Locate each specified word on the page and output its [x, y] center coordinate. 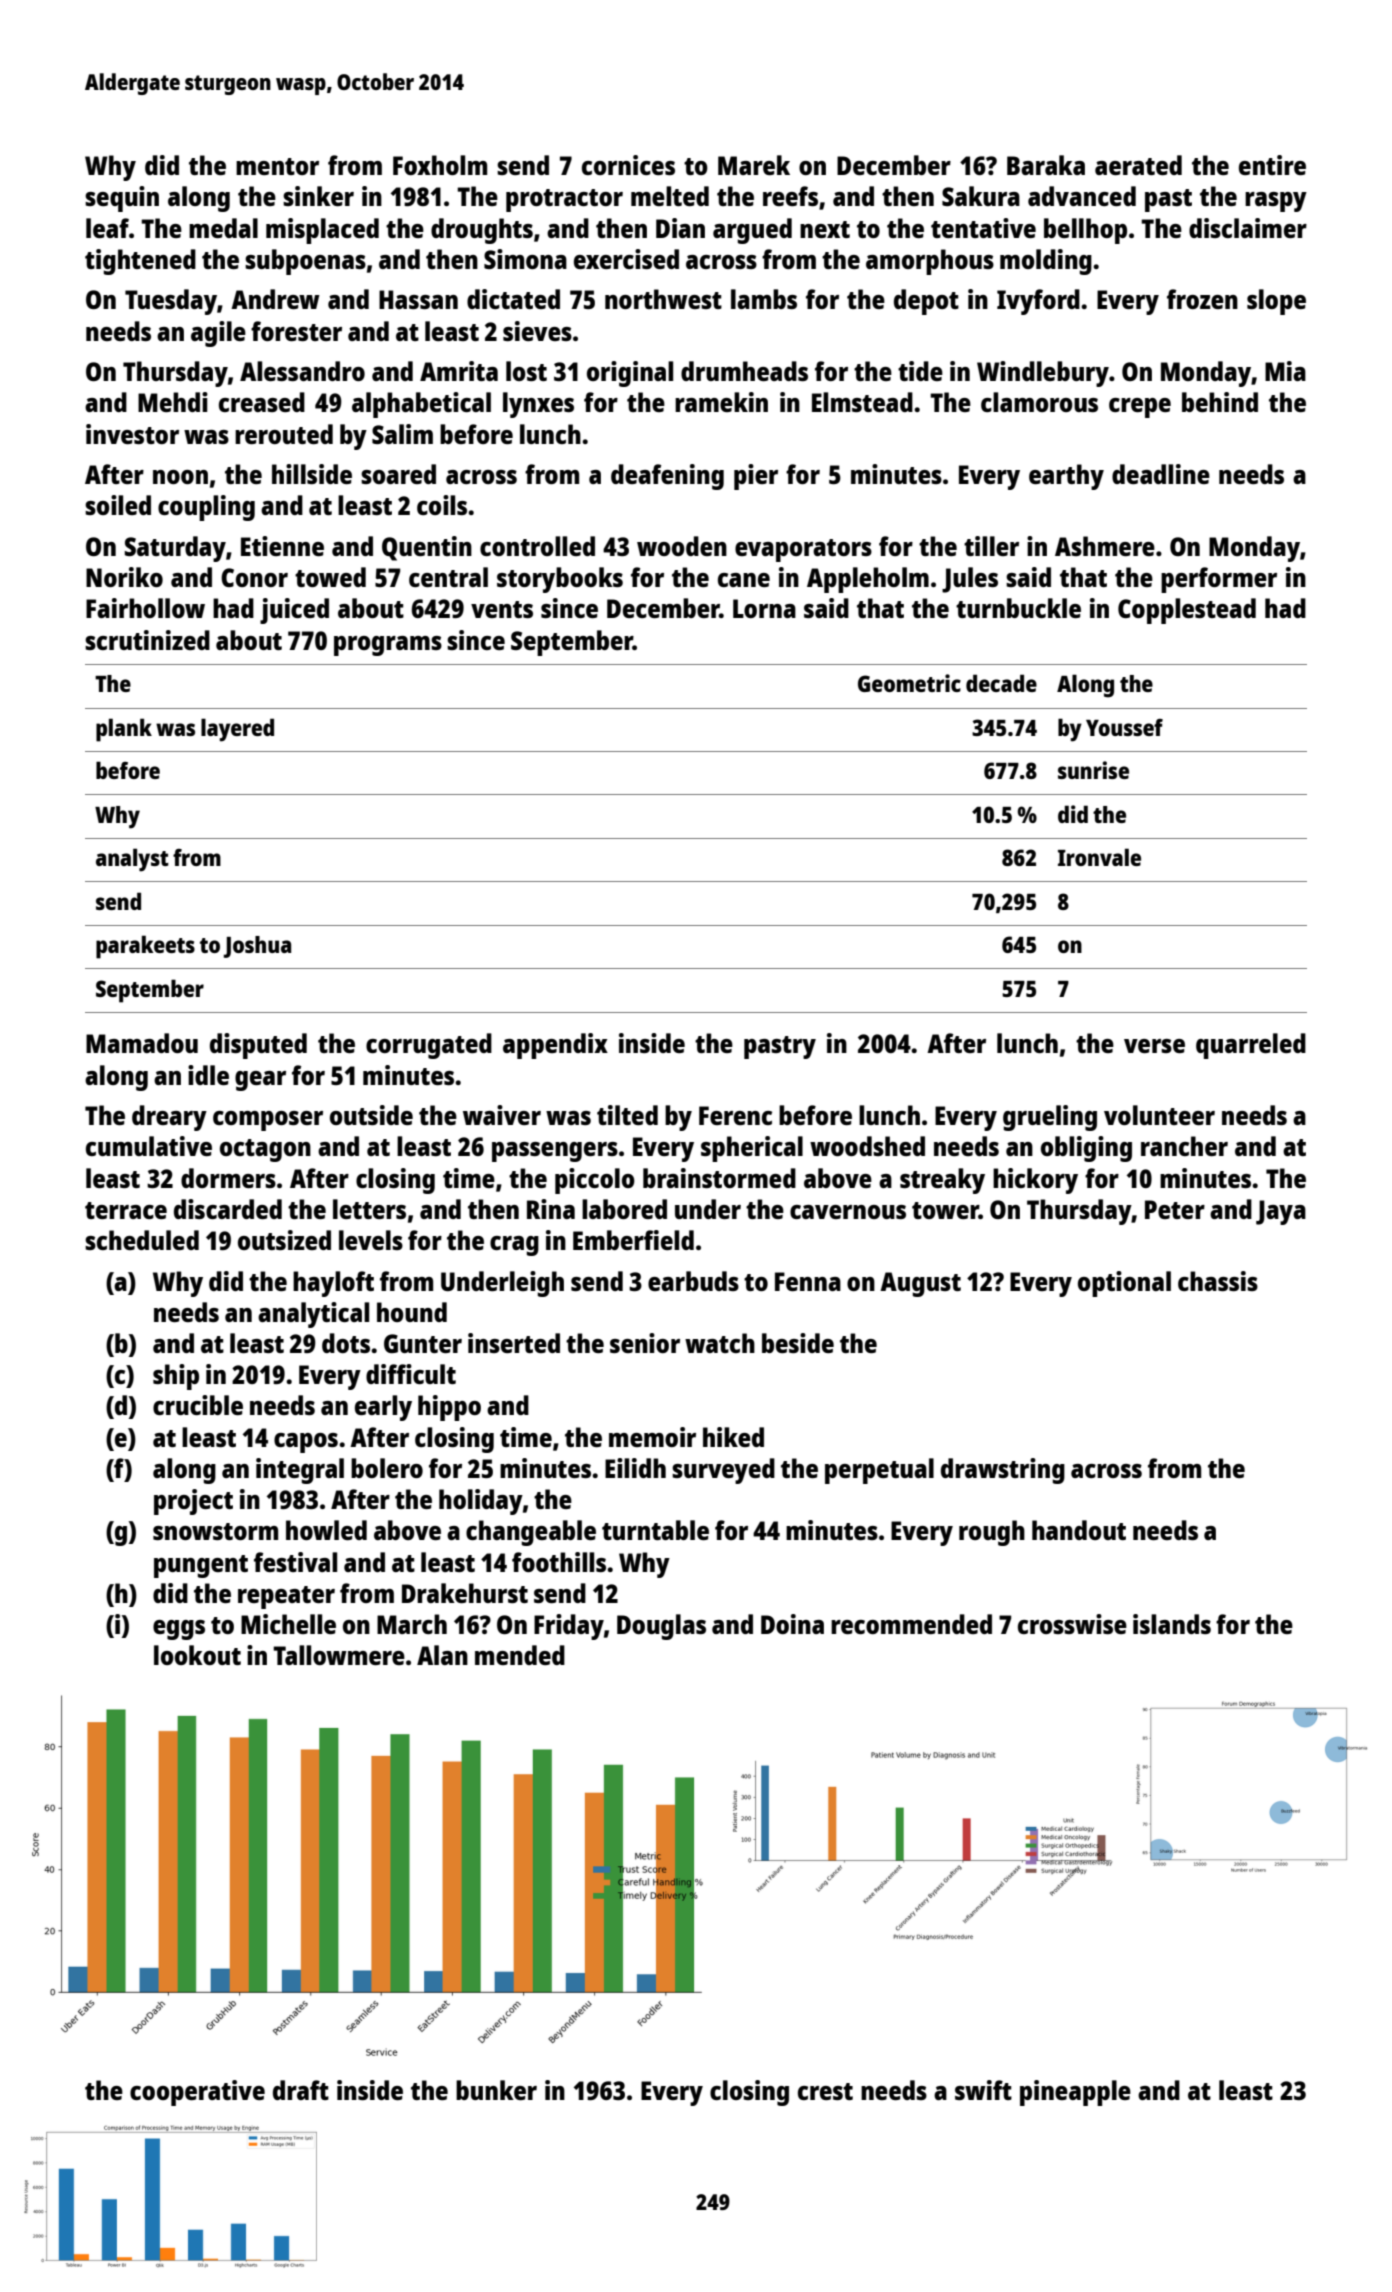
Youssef [1124, 727]
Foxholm [440, 165]
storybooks [560, 580]
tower [945, 1210]
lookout [197, 1655]
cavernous [848, 1212]
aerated [1138, 165]
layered [237, 730]
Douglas [661, 1627]
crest [825, 2091]
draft [301, 2090]
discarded [228, 1209]
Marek [754, 165]
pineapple [1075, 2093]
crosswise [1072, 1624]
